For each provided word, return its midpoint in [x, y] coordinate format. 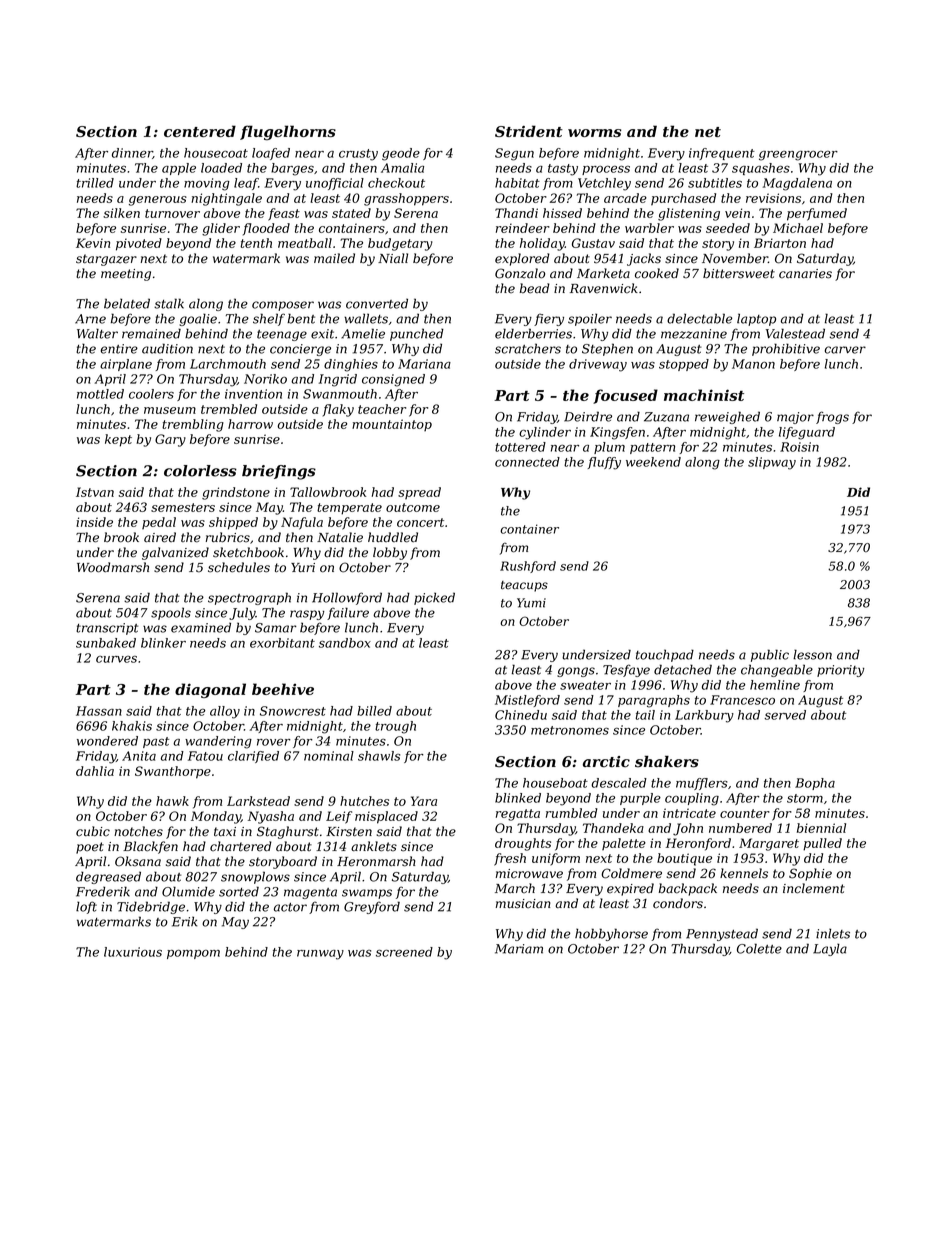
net [708, 132]
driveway [598, 365]
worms [594, 133]
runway [320, 955]
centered [200, 131]
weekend [653, 462]
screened [404, 952]
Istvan [95, 492]
